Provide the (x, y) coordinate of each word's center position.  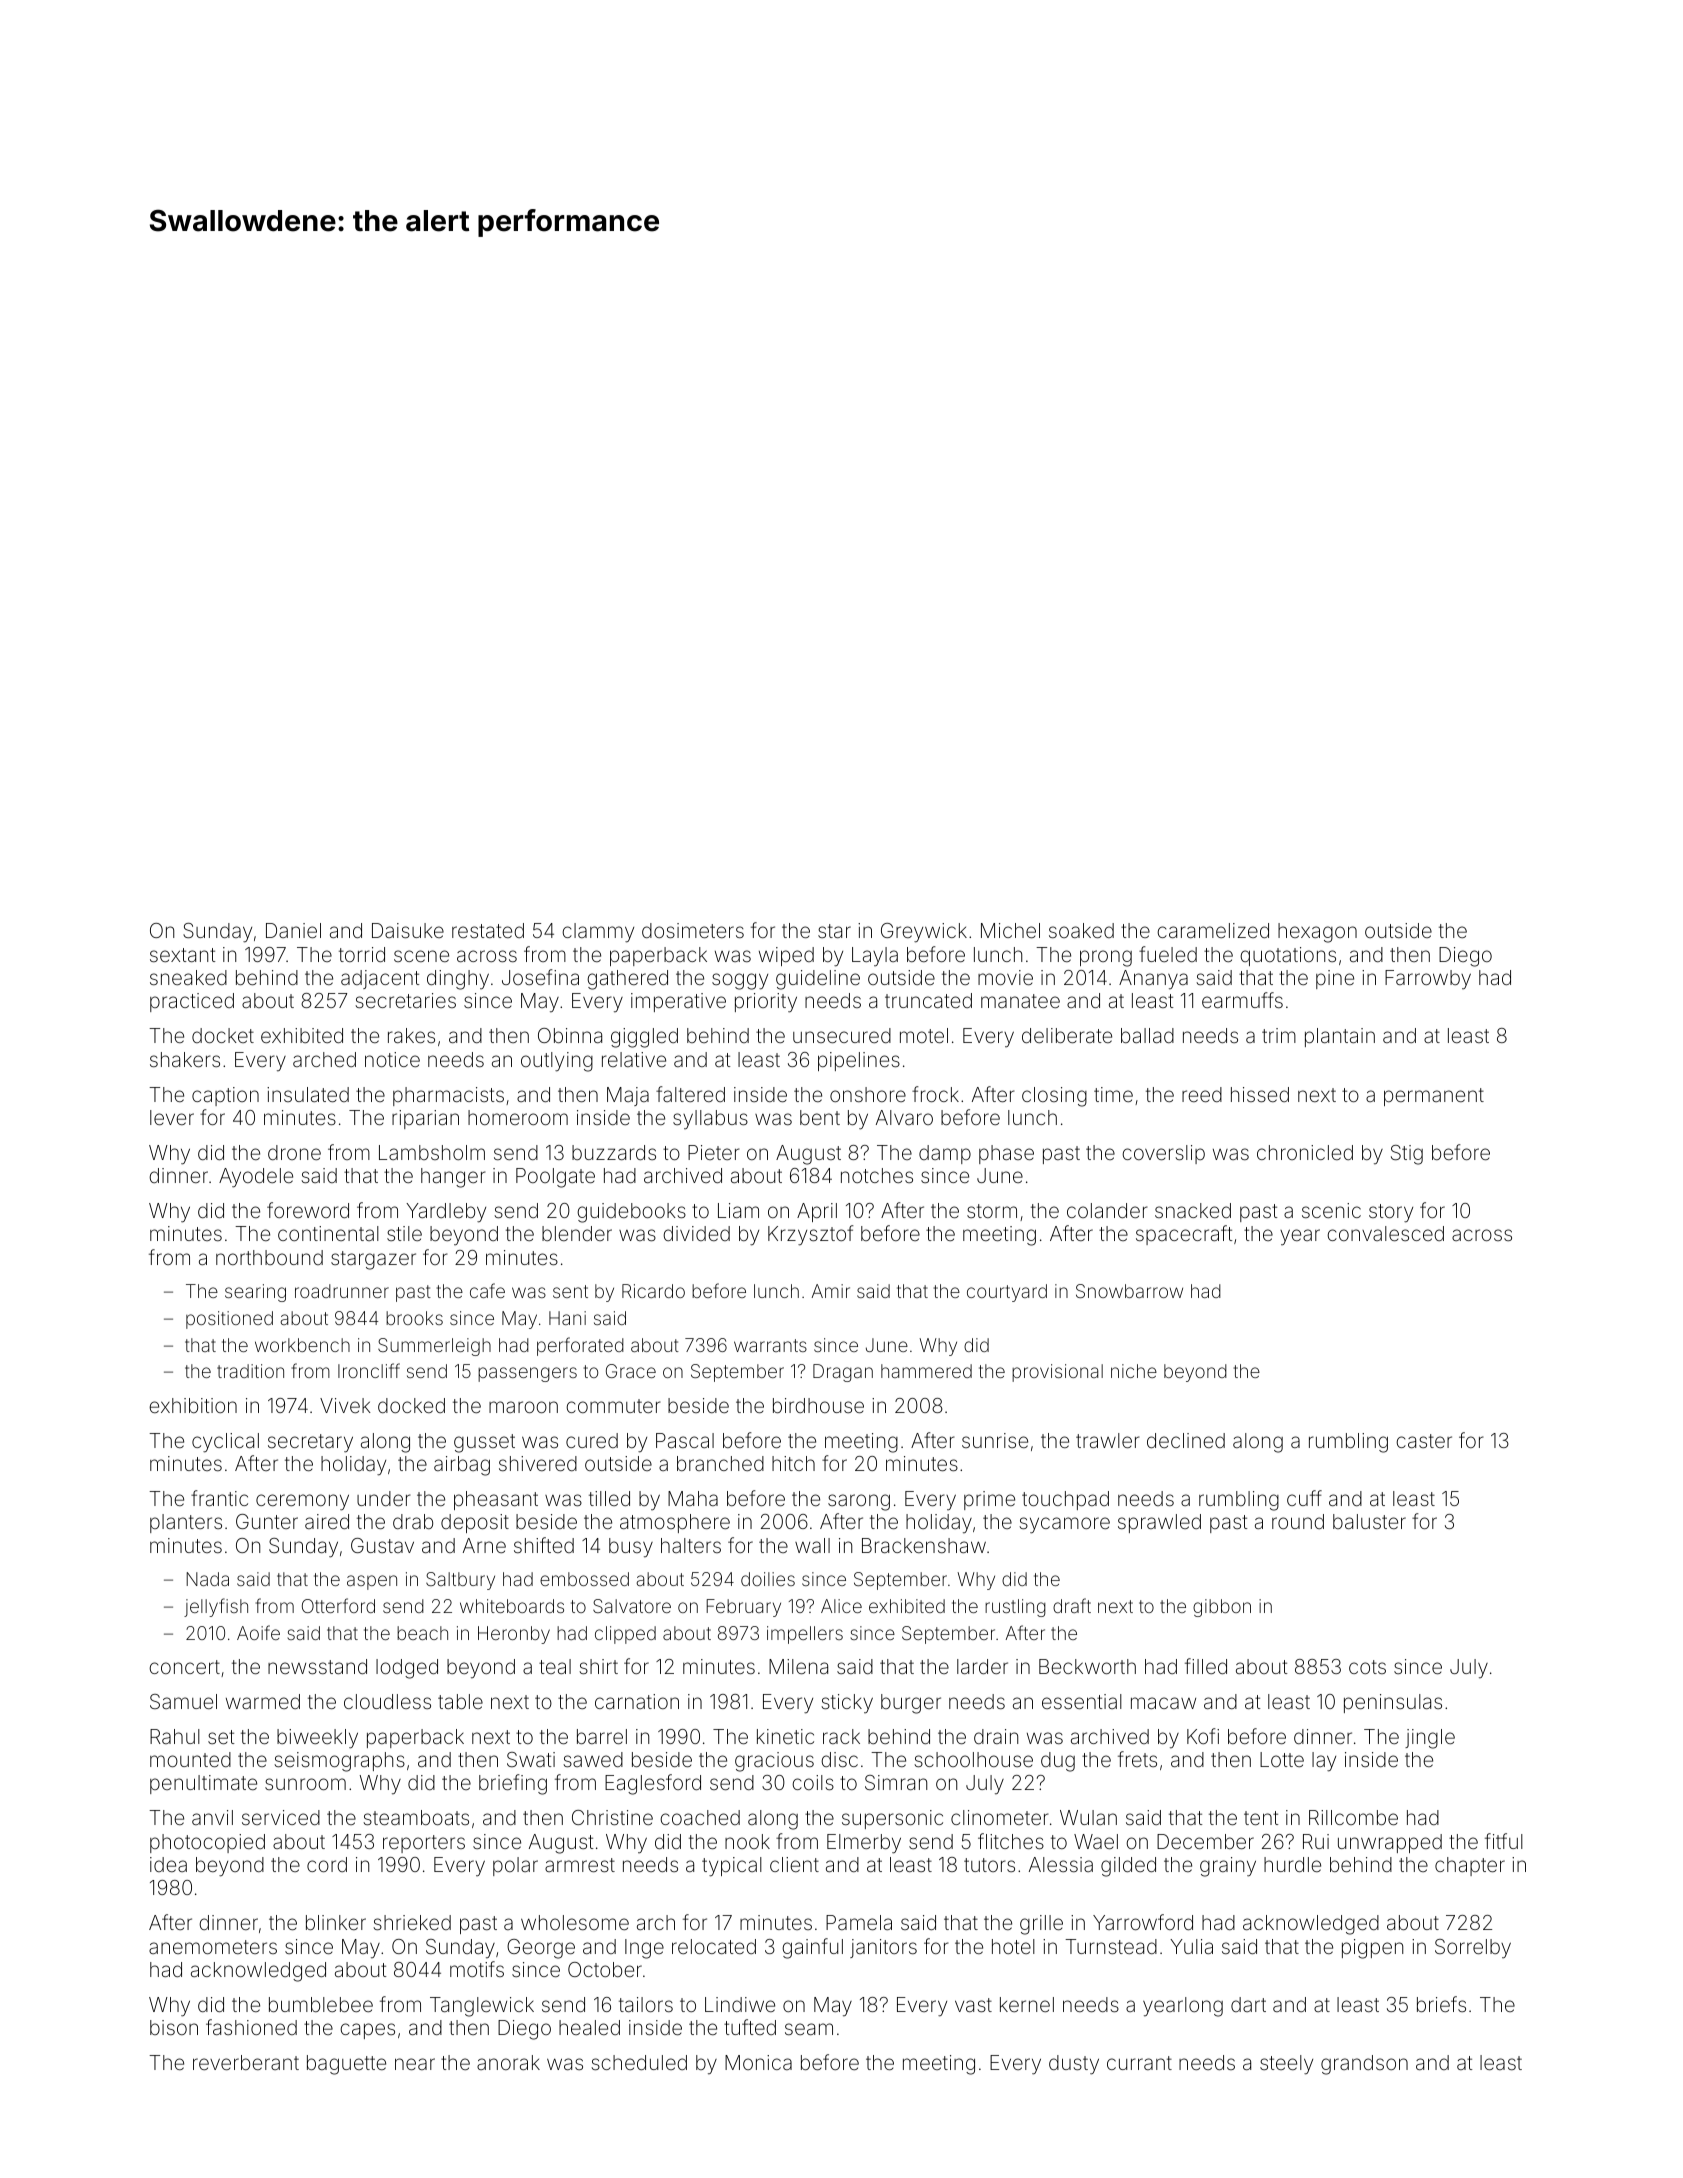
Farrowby (1428, 980)
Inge (644, 1949)
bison (174, 2027)
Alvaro (904, 1117)
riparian (425, 1119)
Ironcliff (369, 1370)
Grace (631, 1371)
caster (1424, 1441)
